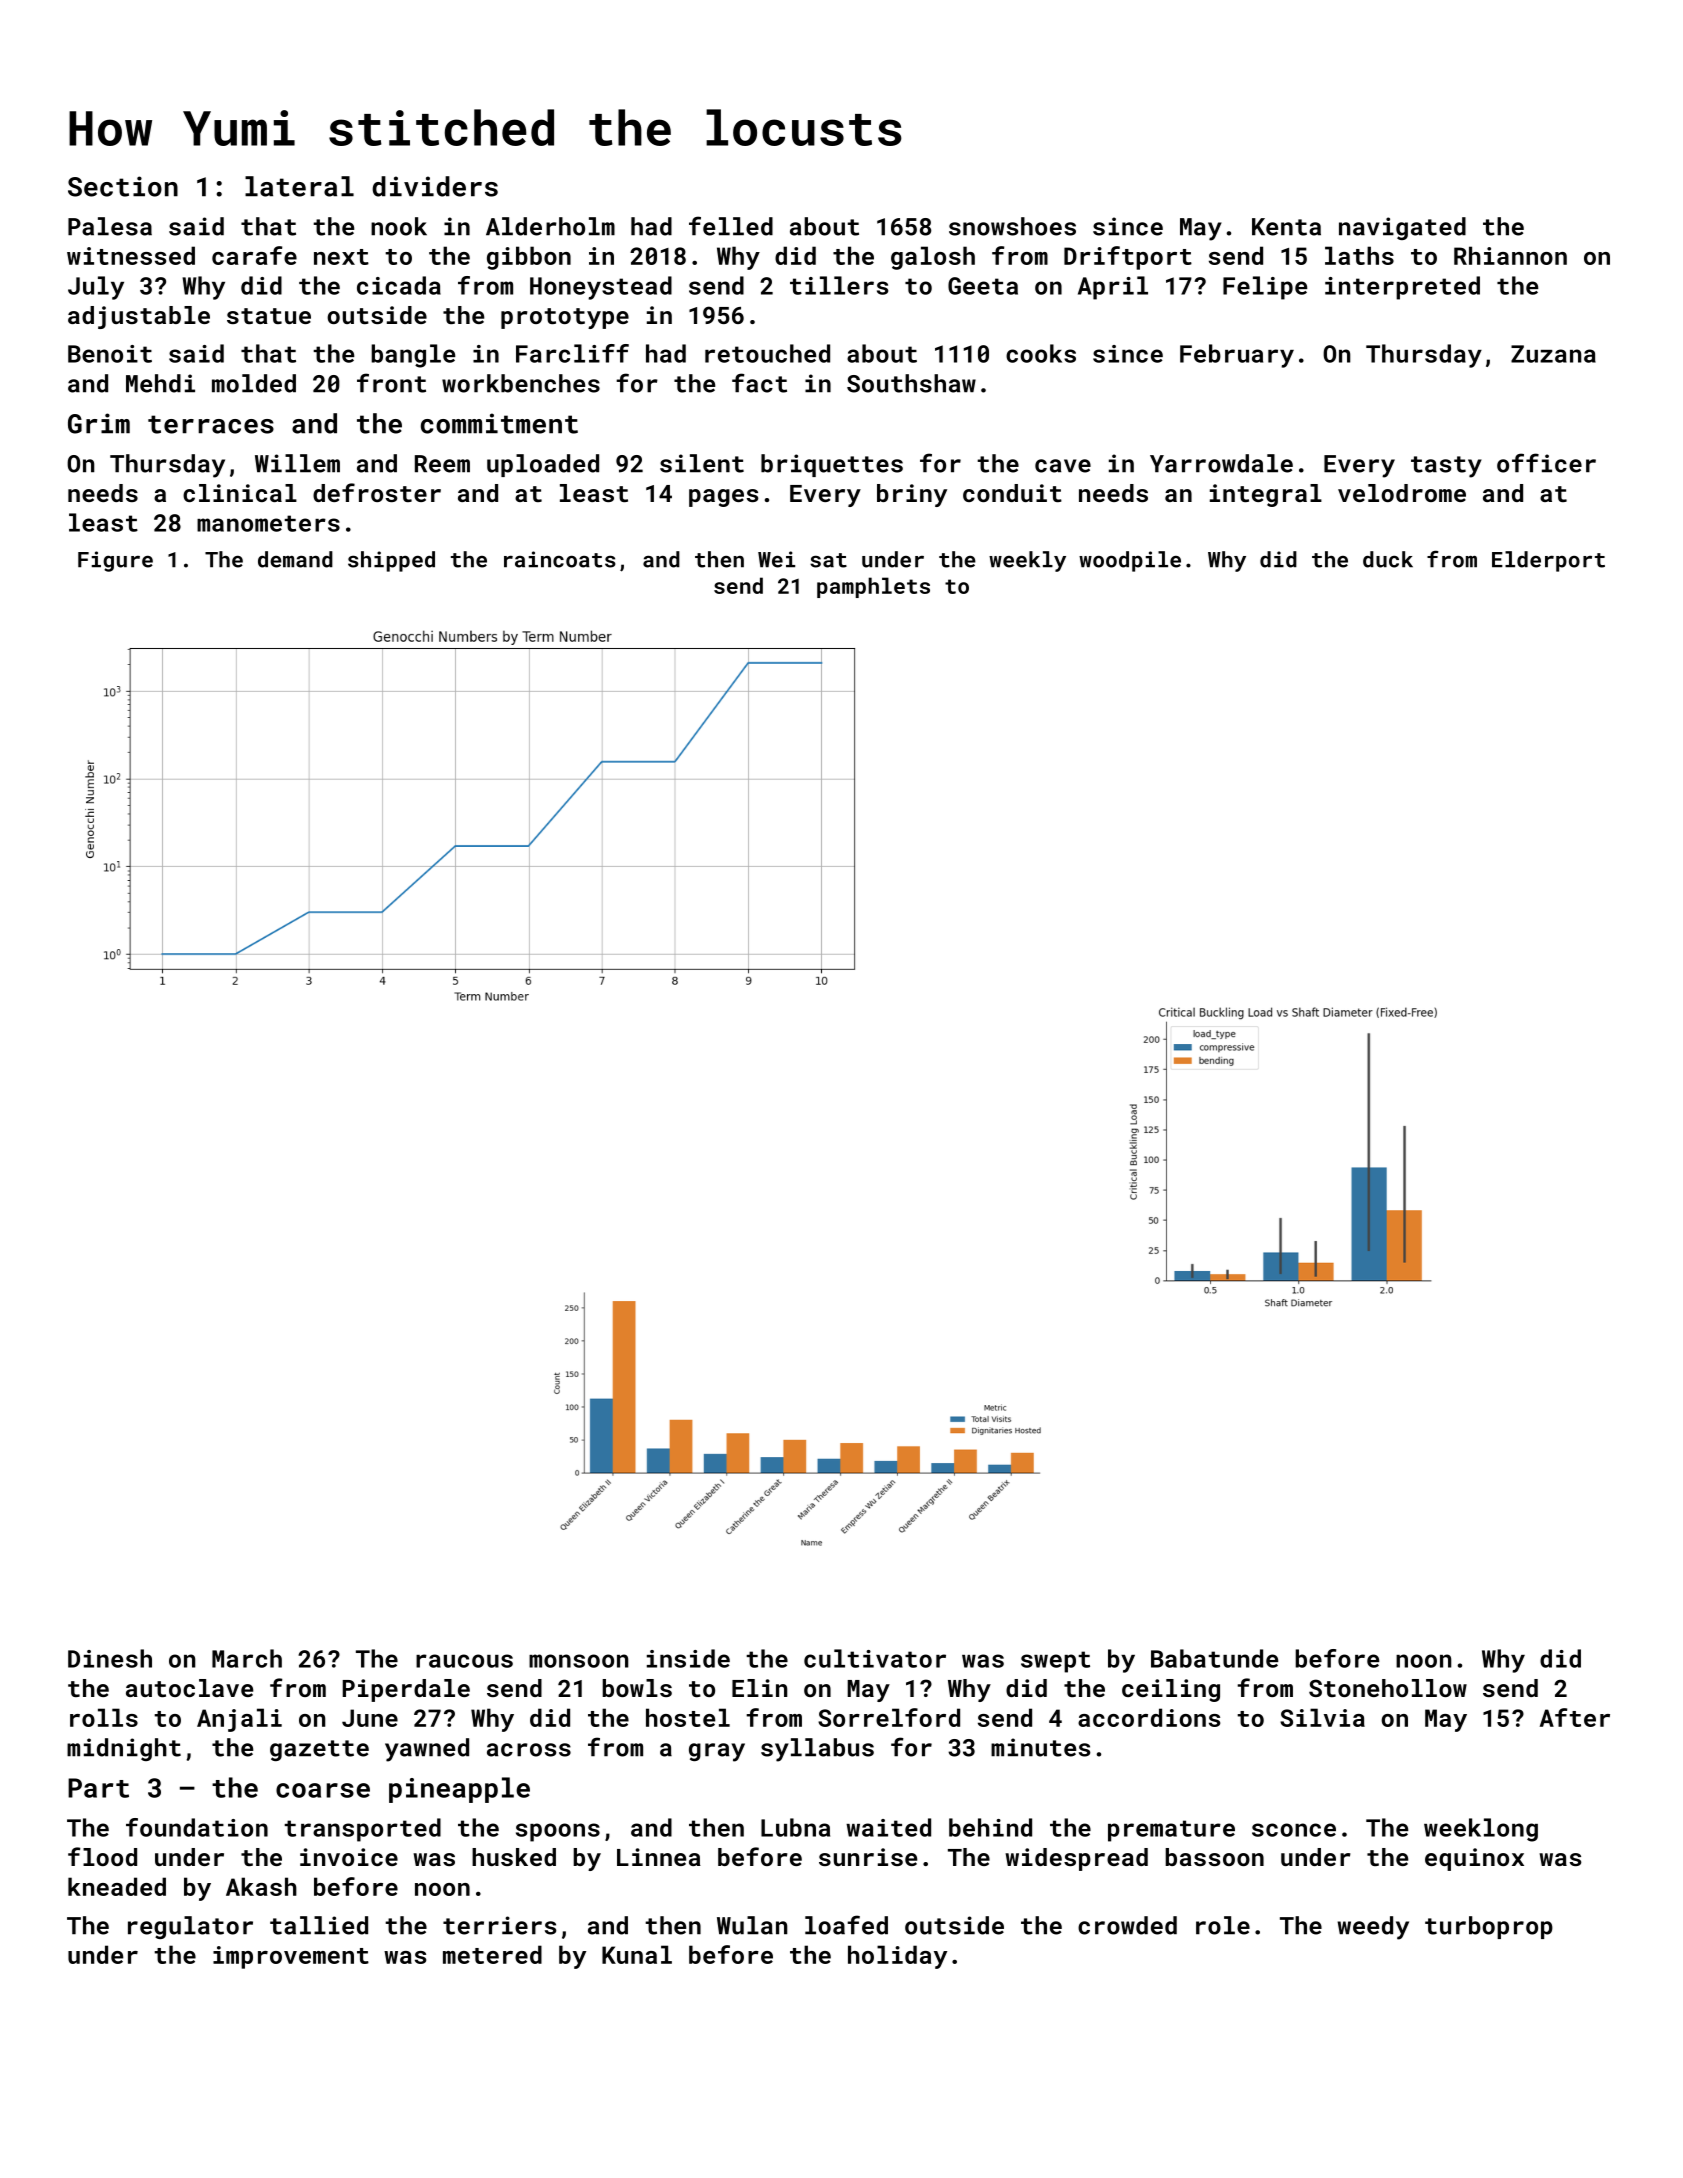 This screenshot has width=1683, height=2178. Describe the element at coordinates (875, 1658) in the screenshot. I see `cultivator` at that location.
